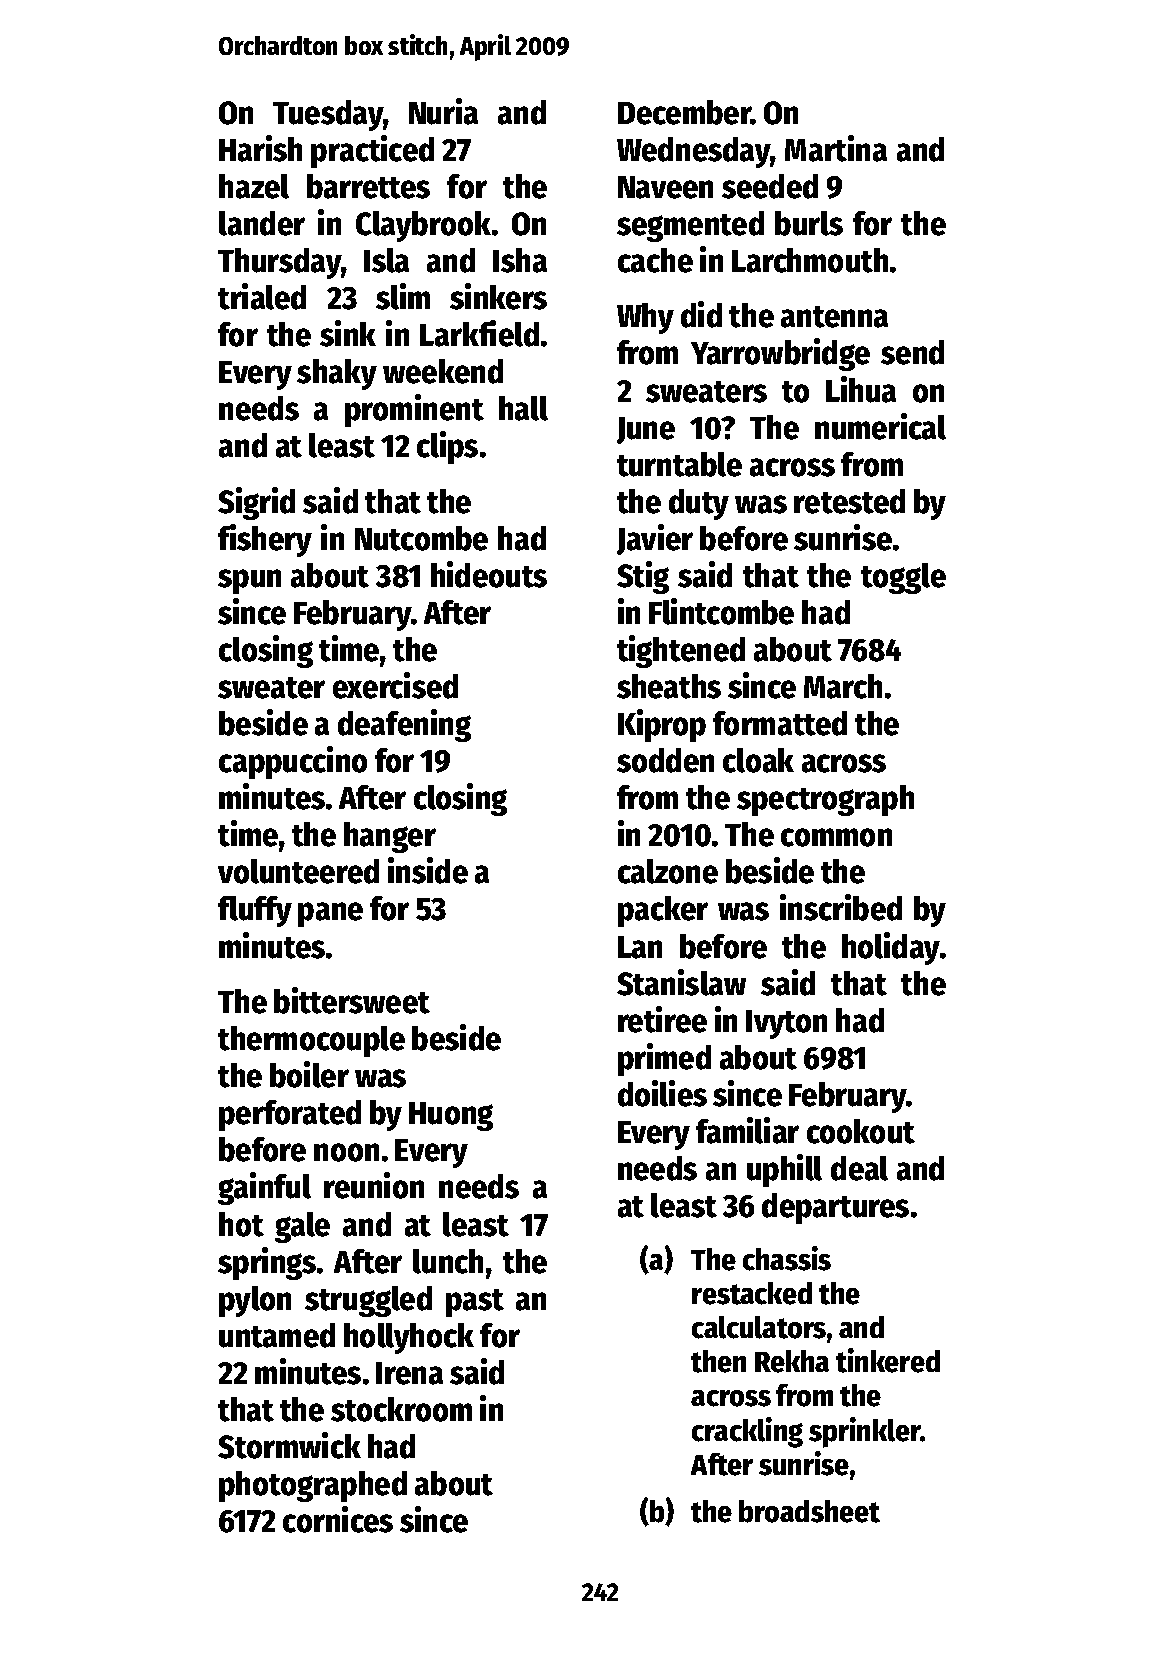 This document has height=1654, width=1165. Describe the element at coordinates (849, 501) in the document. I see `retested` at that location.
